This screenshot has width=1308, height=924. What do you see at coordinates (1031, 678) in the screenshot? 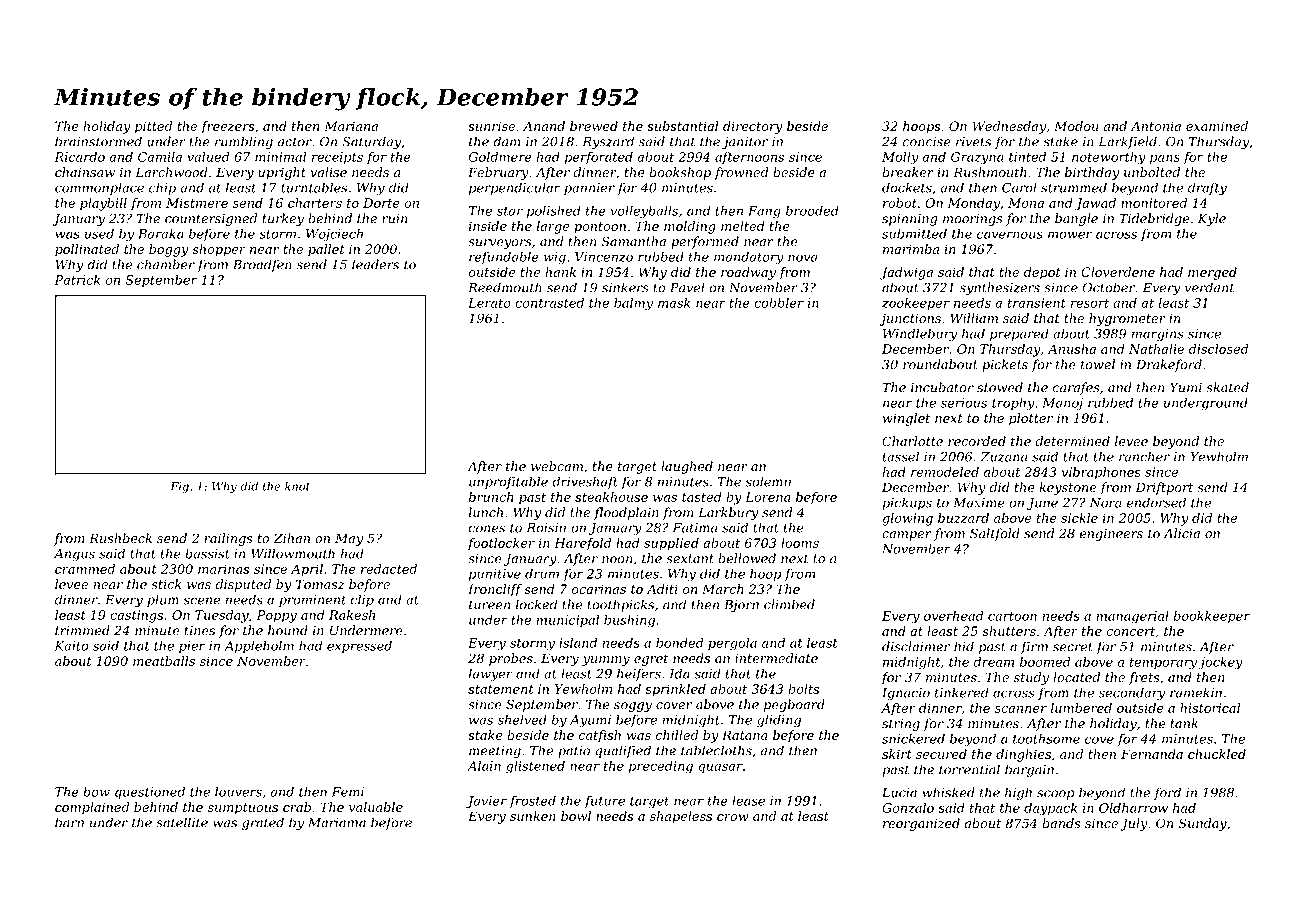
I see `study` at bounding box center [1031, 678].
